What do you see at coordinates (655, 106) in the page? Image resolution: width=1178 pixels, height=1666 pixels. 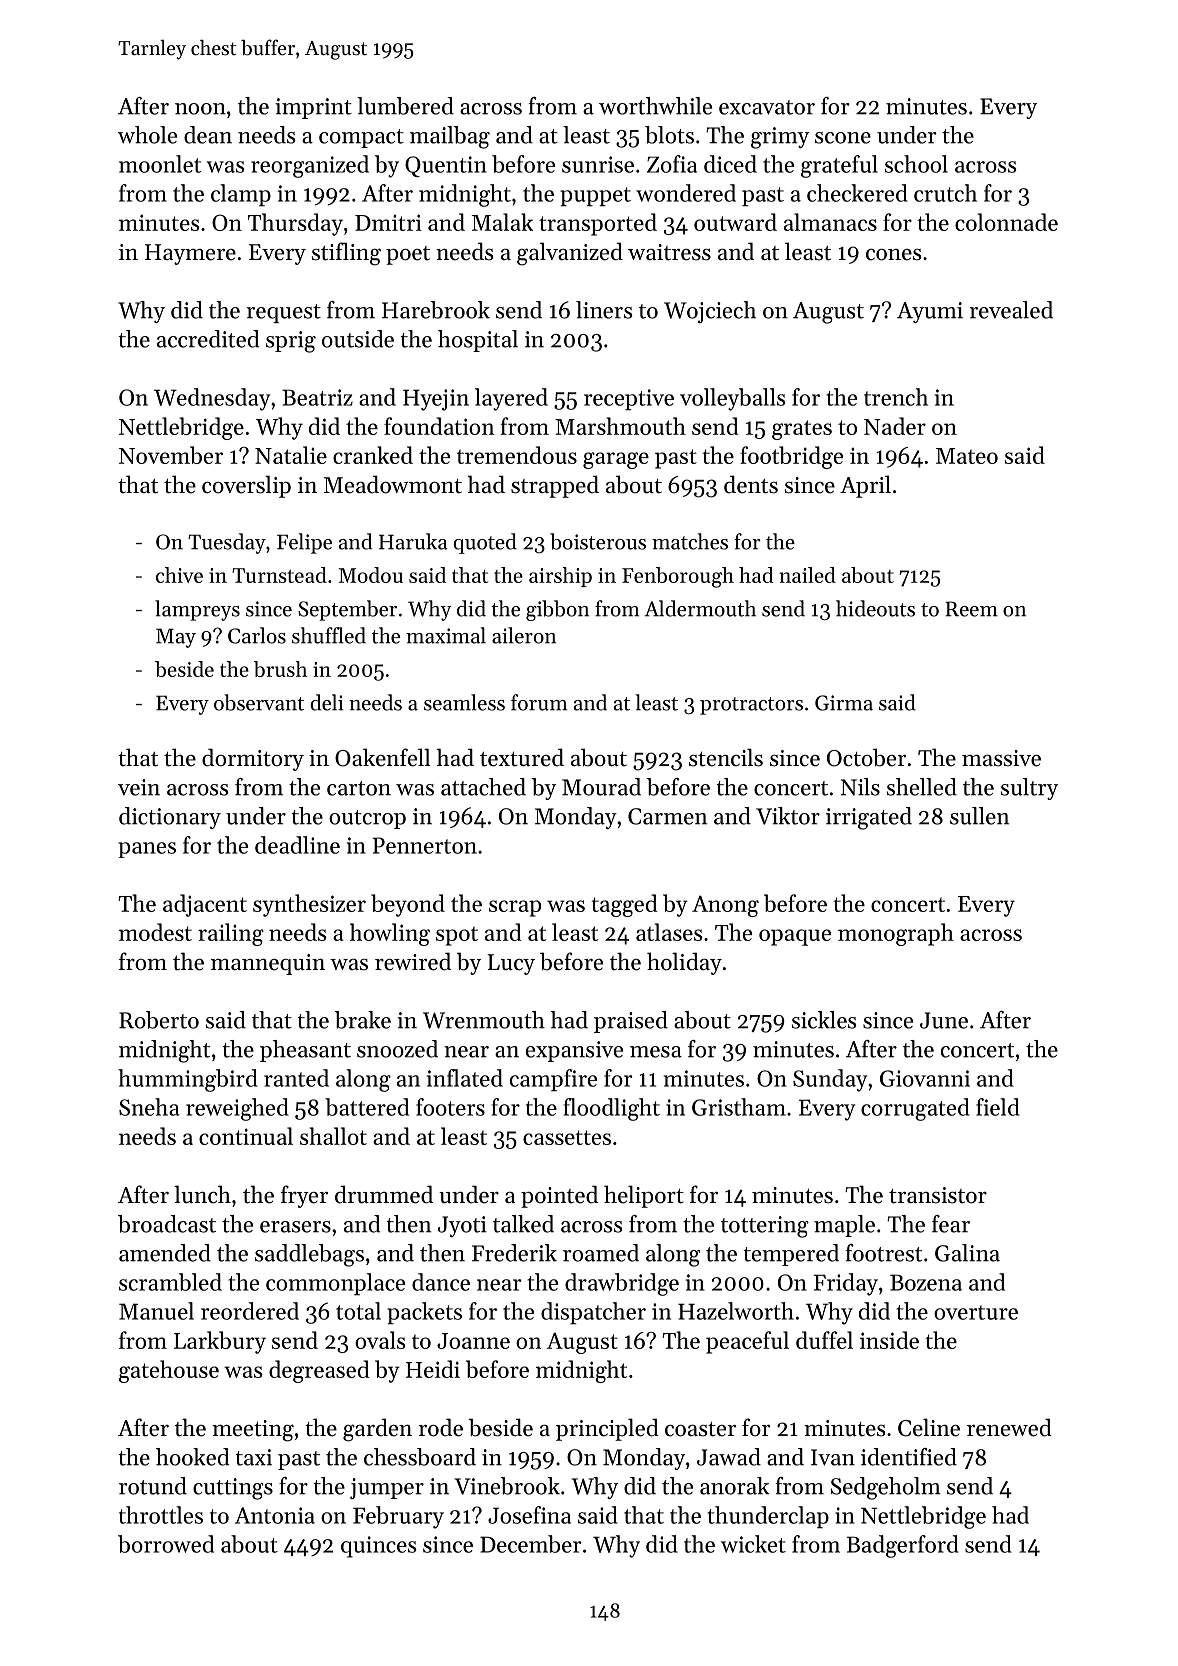 I see `worthwhile` at bounding box center [655, 106].
